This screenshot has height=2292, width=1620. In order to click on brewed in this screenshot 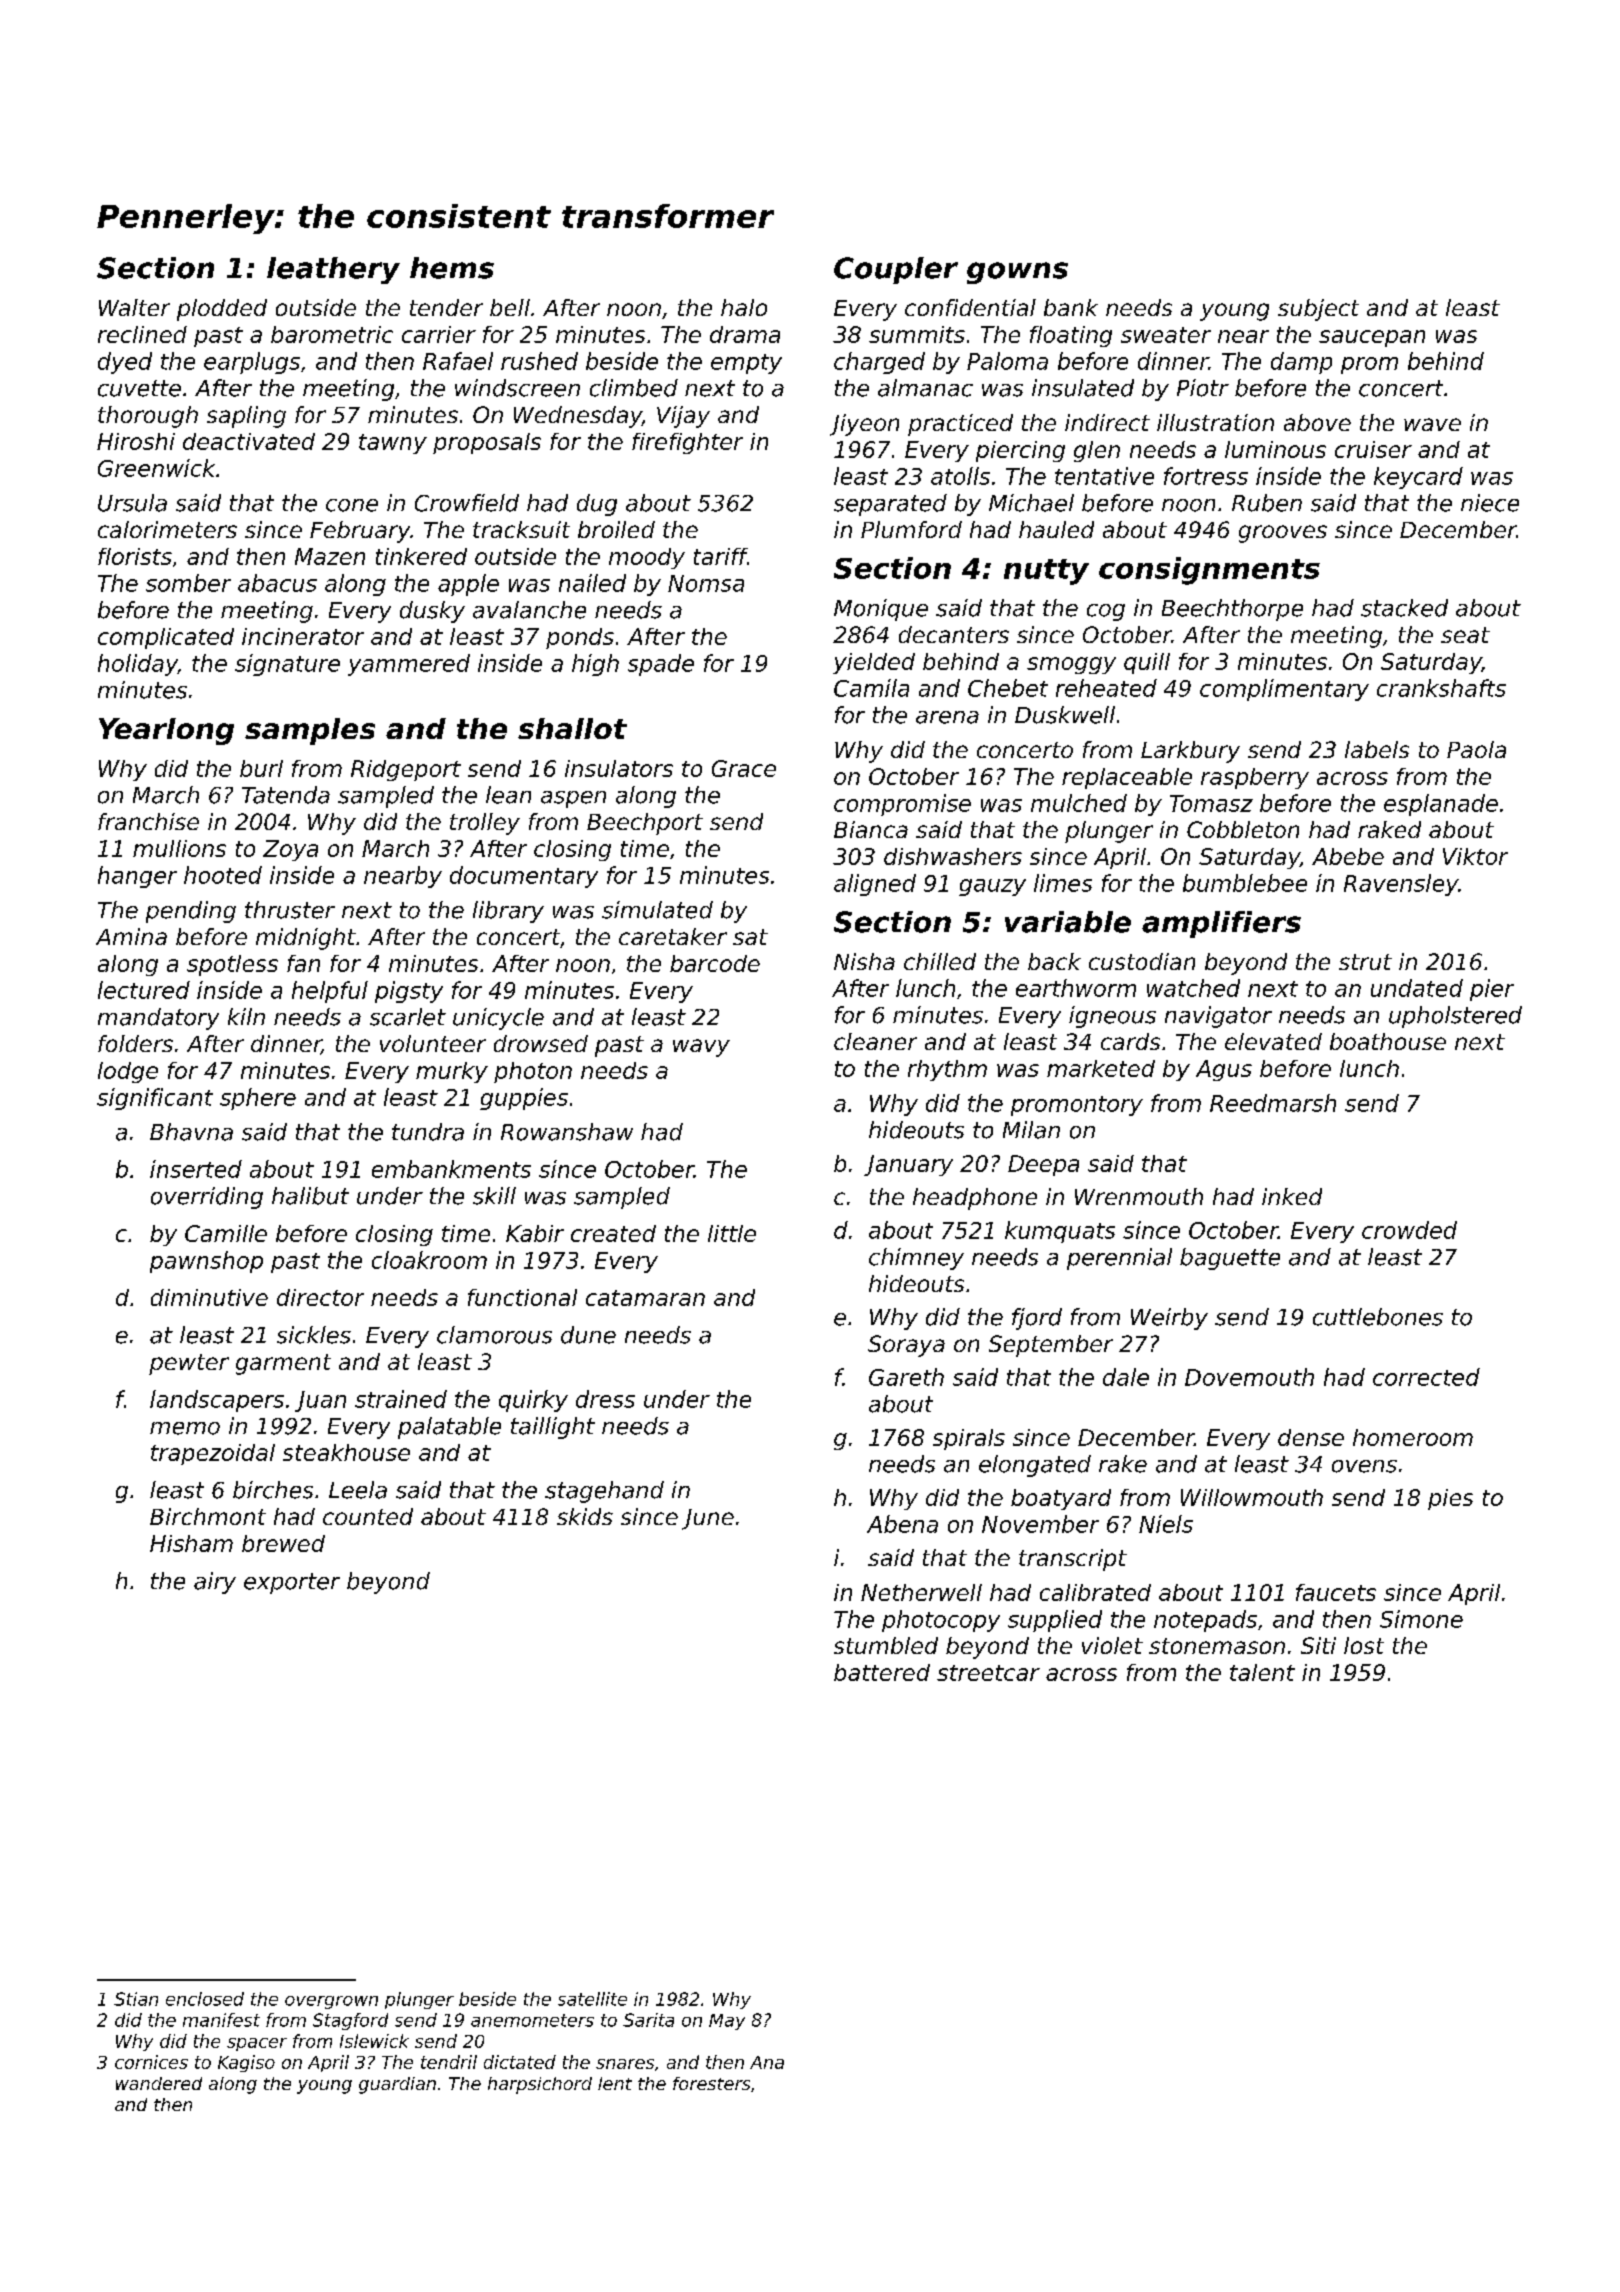, I will do `click(283, 1543)`.
